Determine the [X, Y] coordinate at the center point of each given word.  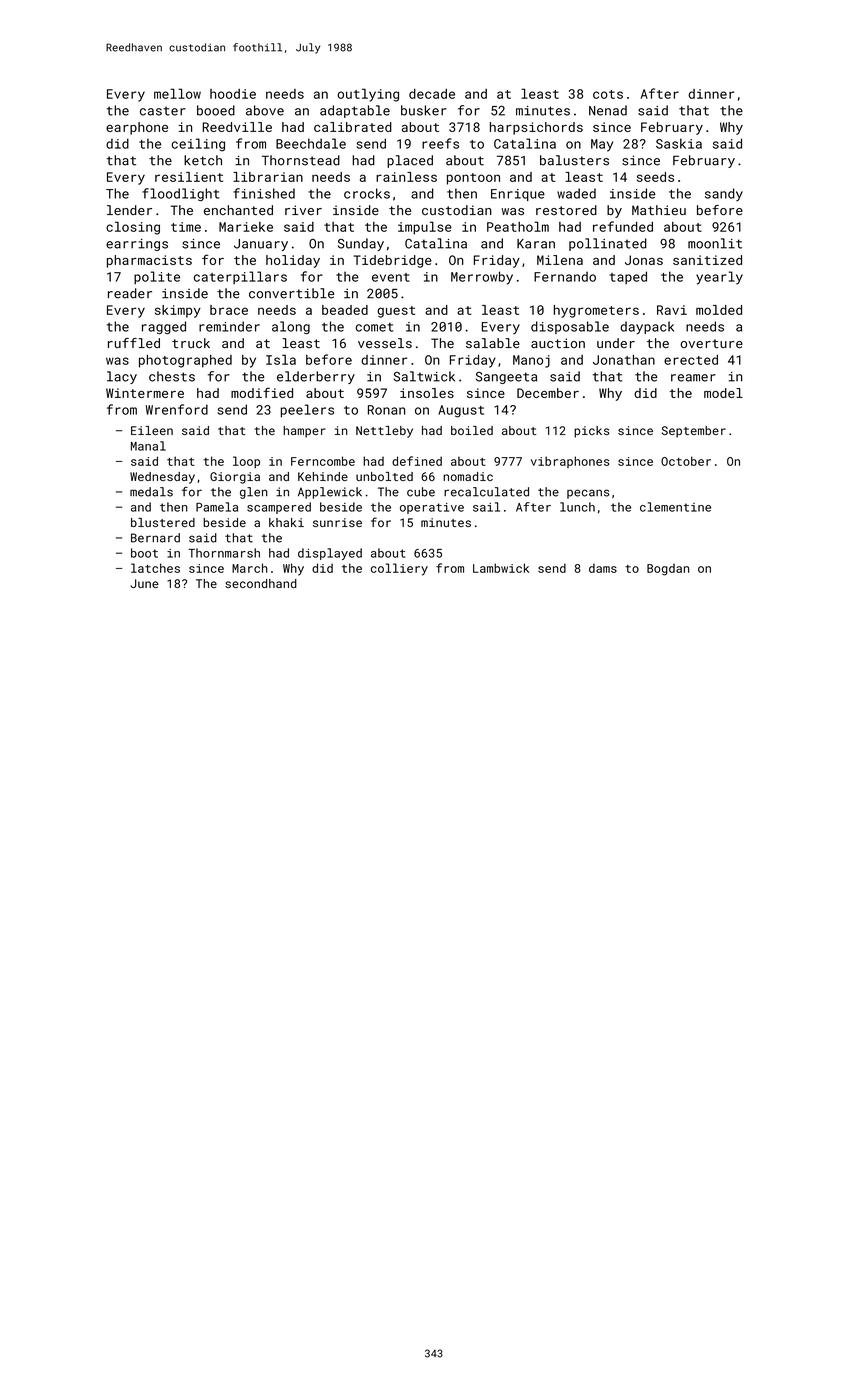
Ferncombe [323, 461]
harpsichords [536, 128]
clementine [675, 507]
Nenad [608, 110]
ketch [203, 160]
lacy [122, 377]
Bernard [155, 538]
